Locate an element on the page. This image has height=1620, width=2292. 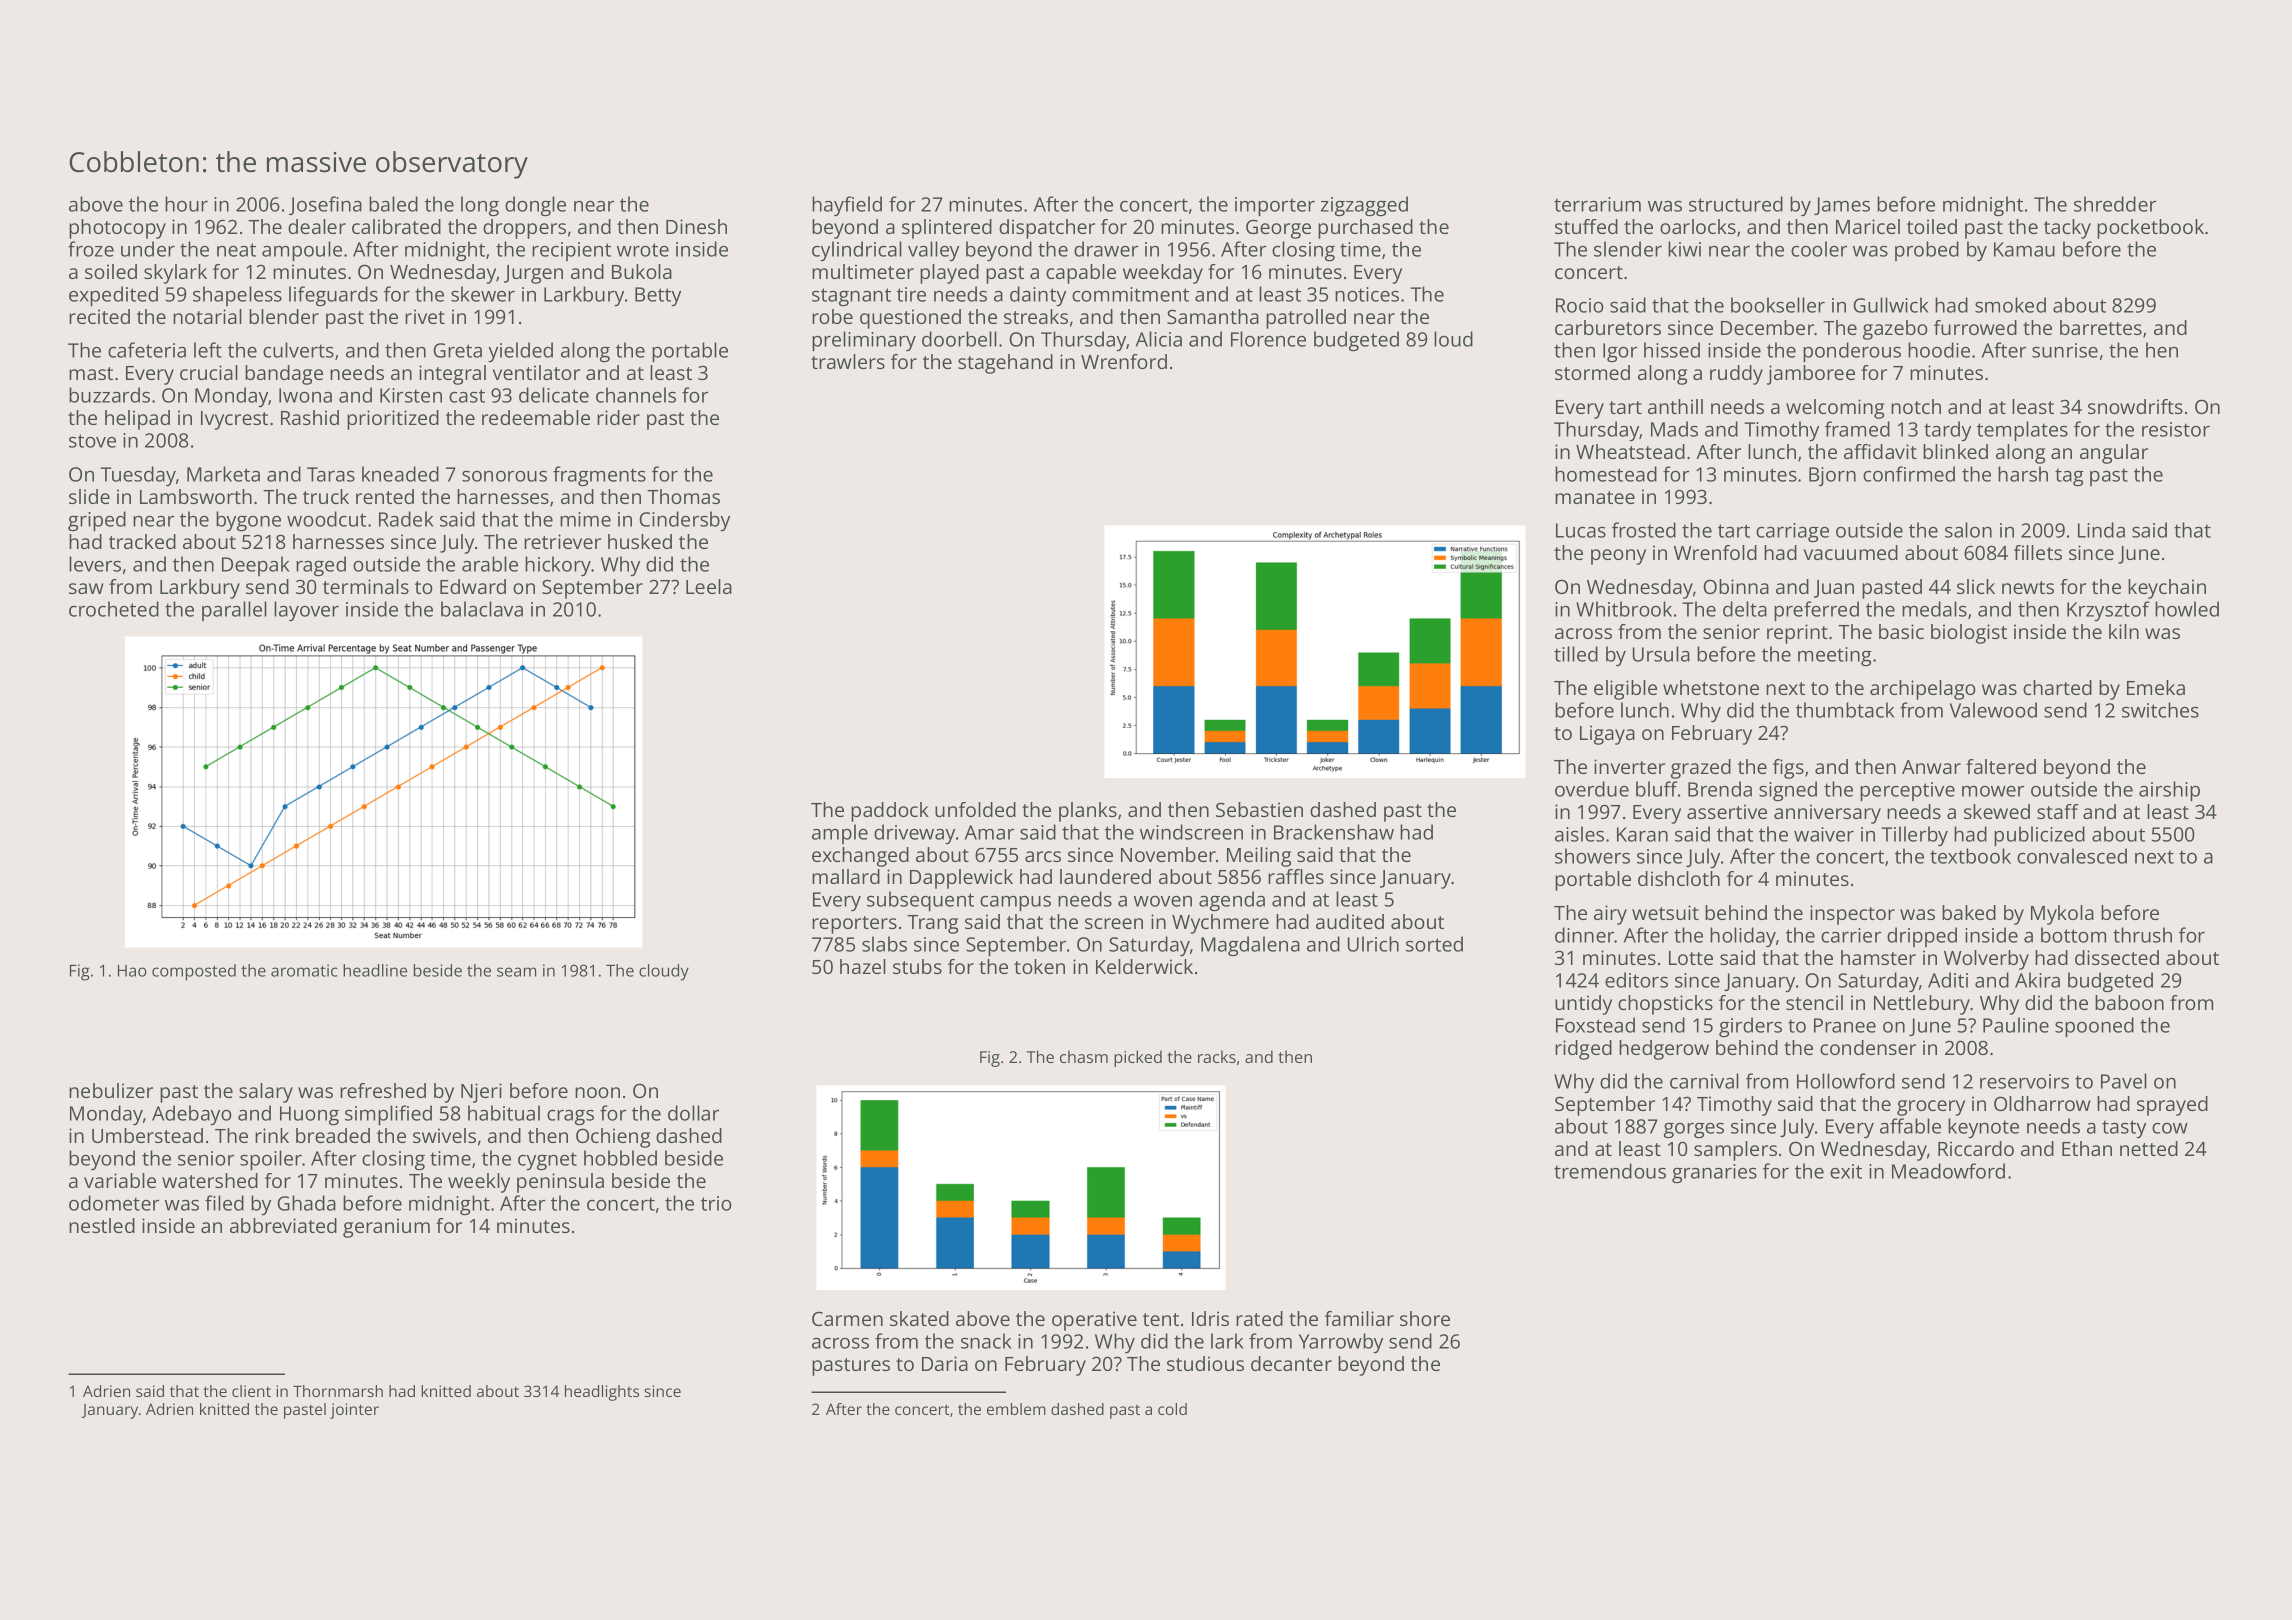
aromatic is located at coordinates (304, 970).
